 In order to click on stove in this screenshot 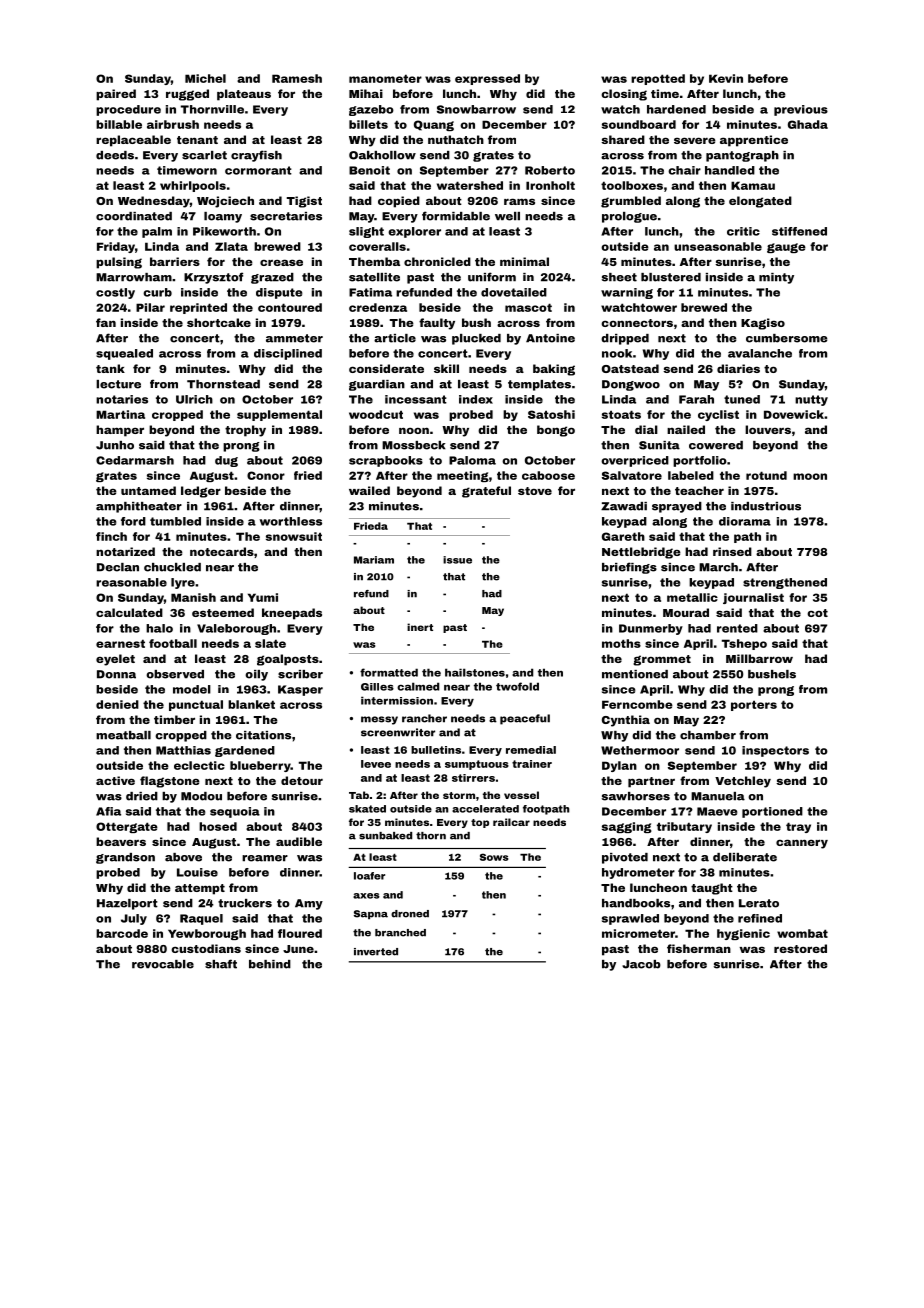, I will do `click(535, 491)`.
